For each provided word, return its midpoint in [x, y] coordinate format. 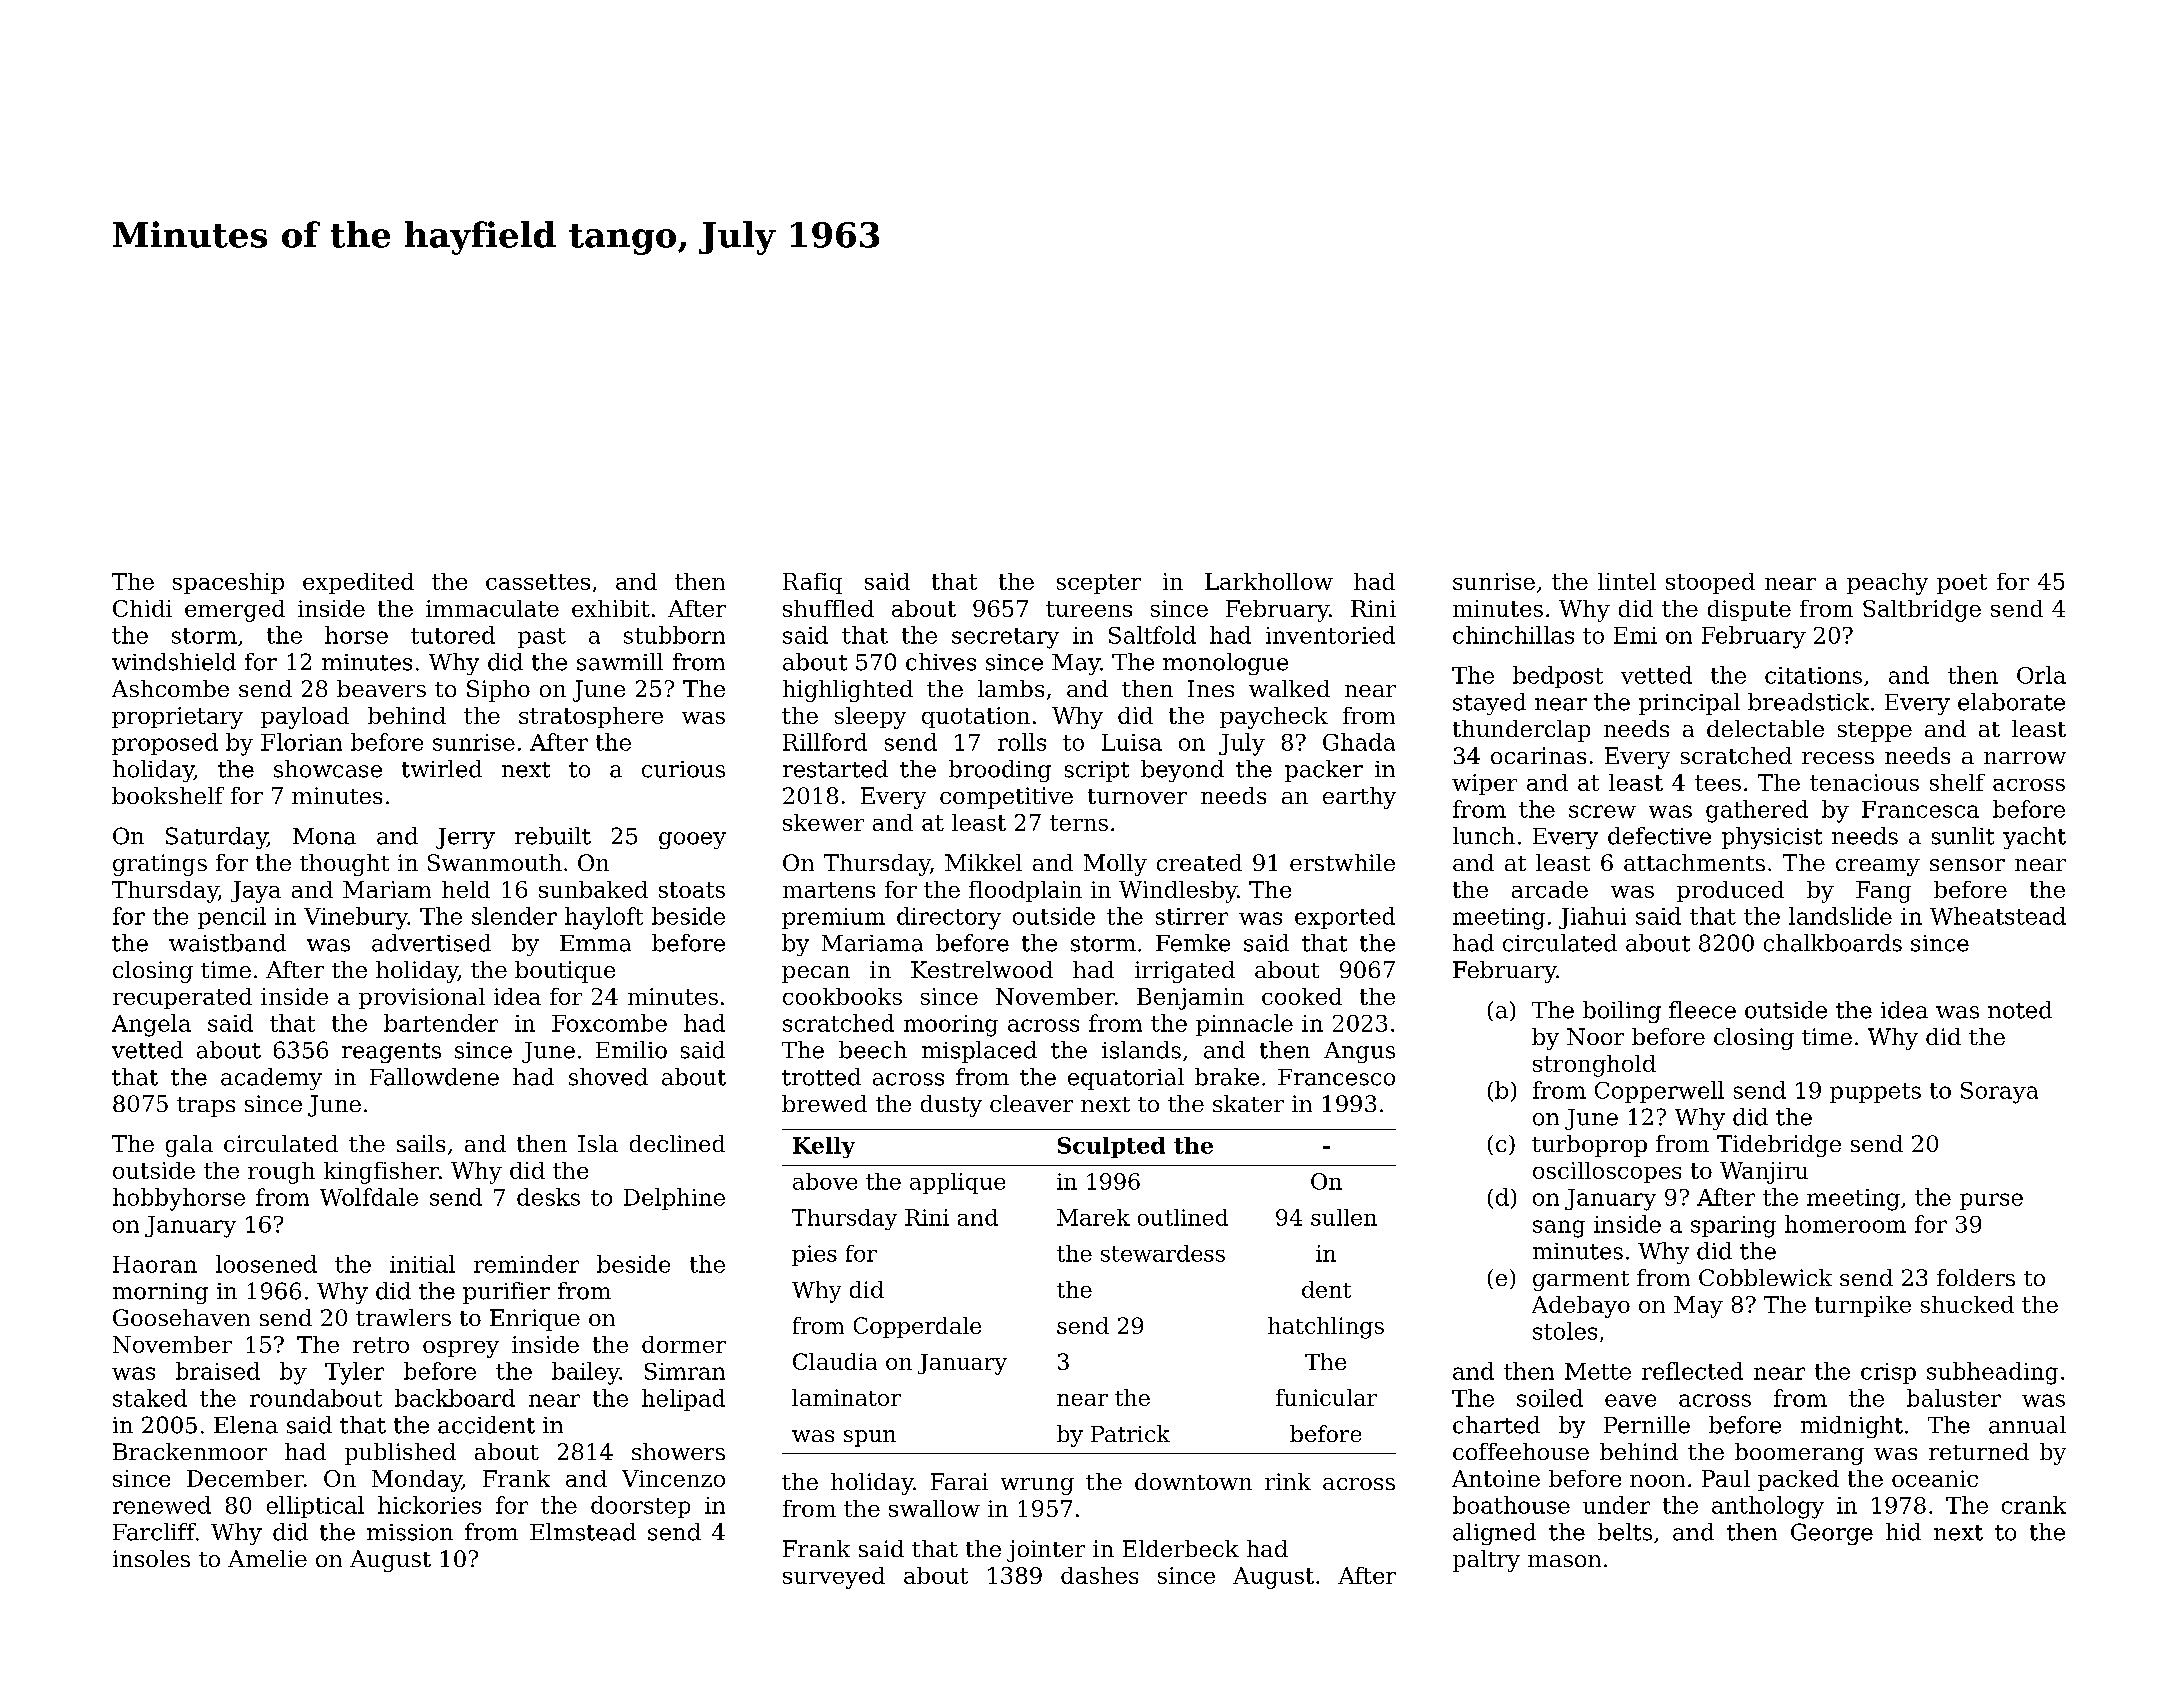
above [825, 1181]
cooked [1302, 996]
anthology [1768, 1507]
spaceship [228, 583]
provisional [422, 998]
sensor [1967, 865]
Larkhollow [1269, 581]
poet [1962, 584]
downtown [1193, 1481]
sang [1559, 1229]
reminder [526, 1264]
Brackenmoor [190, 1451]
